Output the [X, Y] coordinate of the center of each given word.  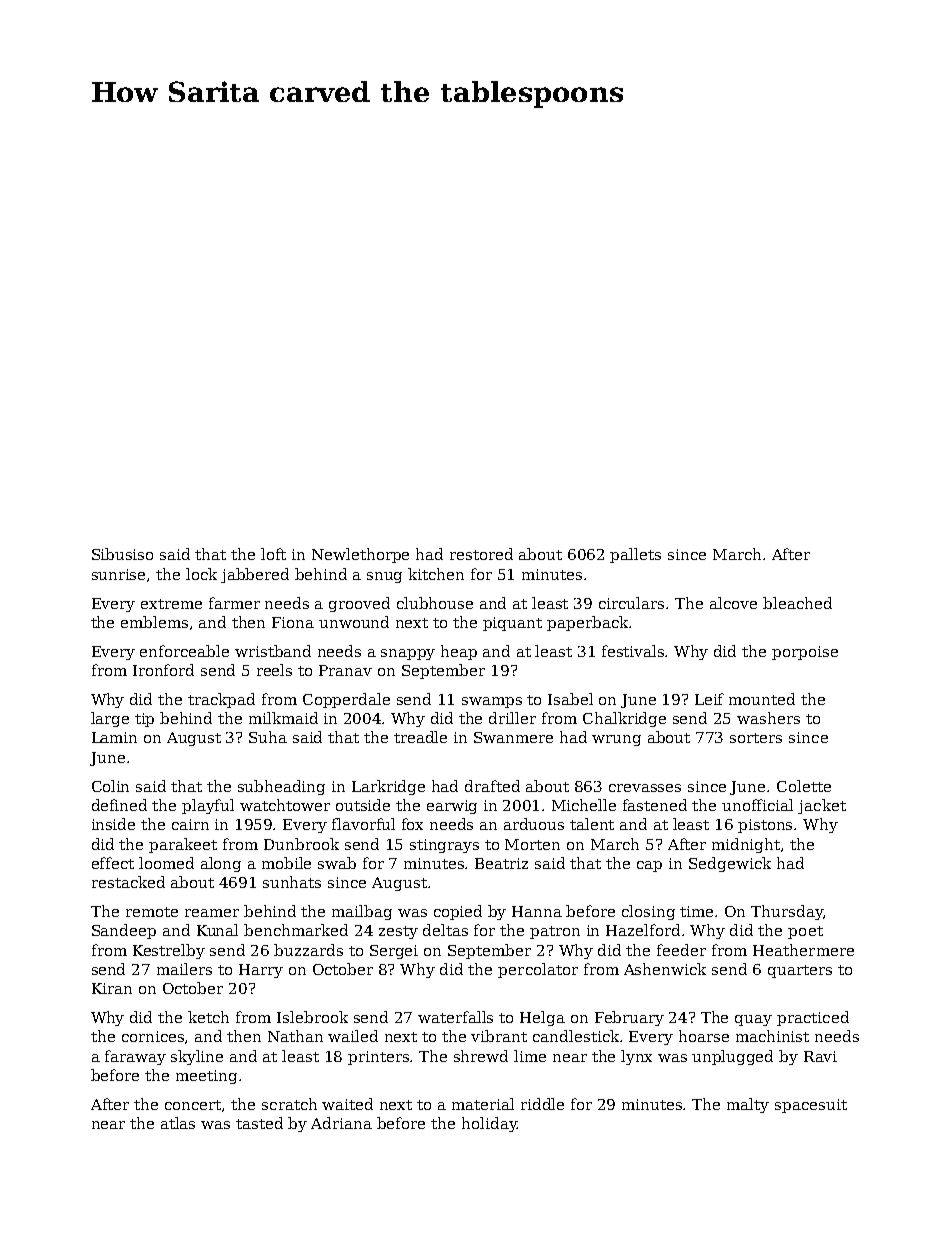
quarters [800, 971]
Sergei [394, 952]
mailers [184, 969]
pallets [635, 555]
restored [481, 554]
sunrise [118, 574]
